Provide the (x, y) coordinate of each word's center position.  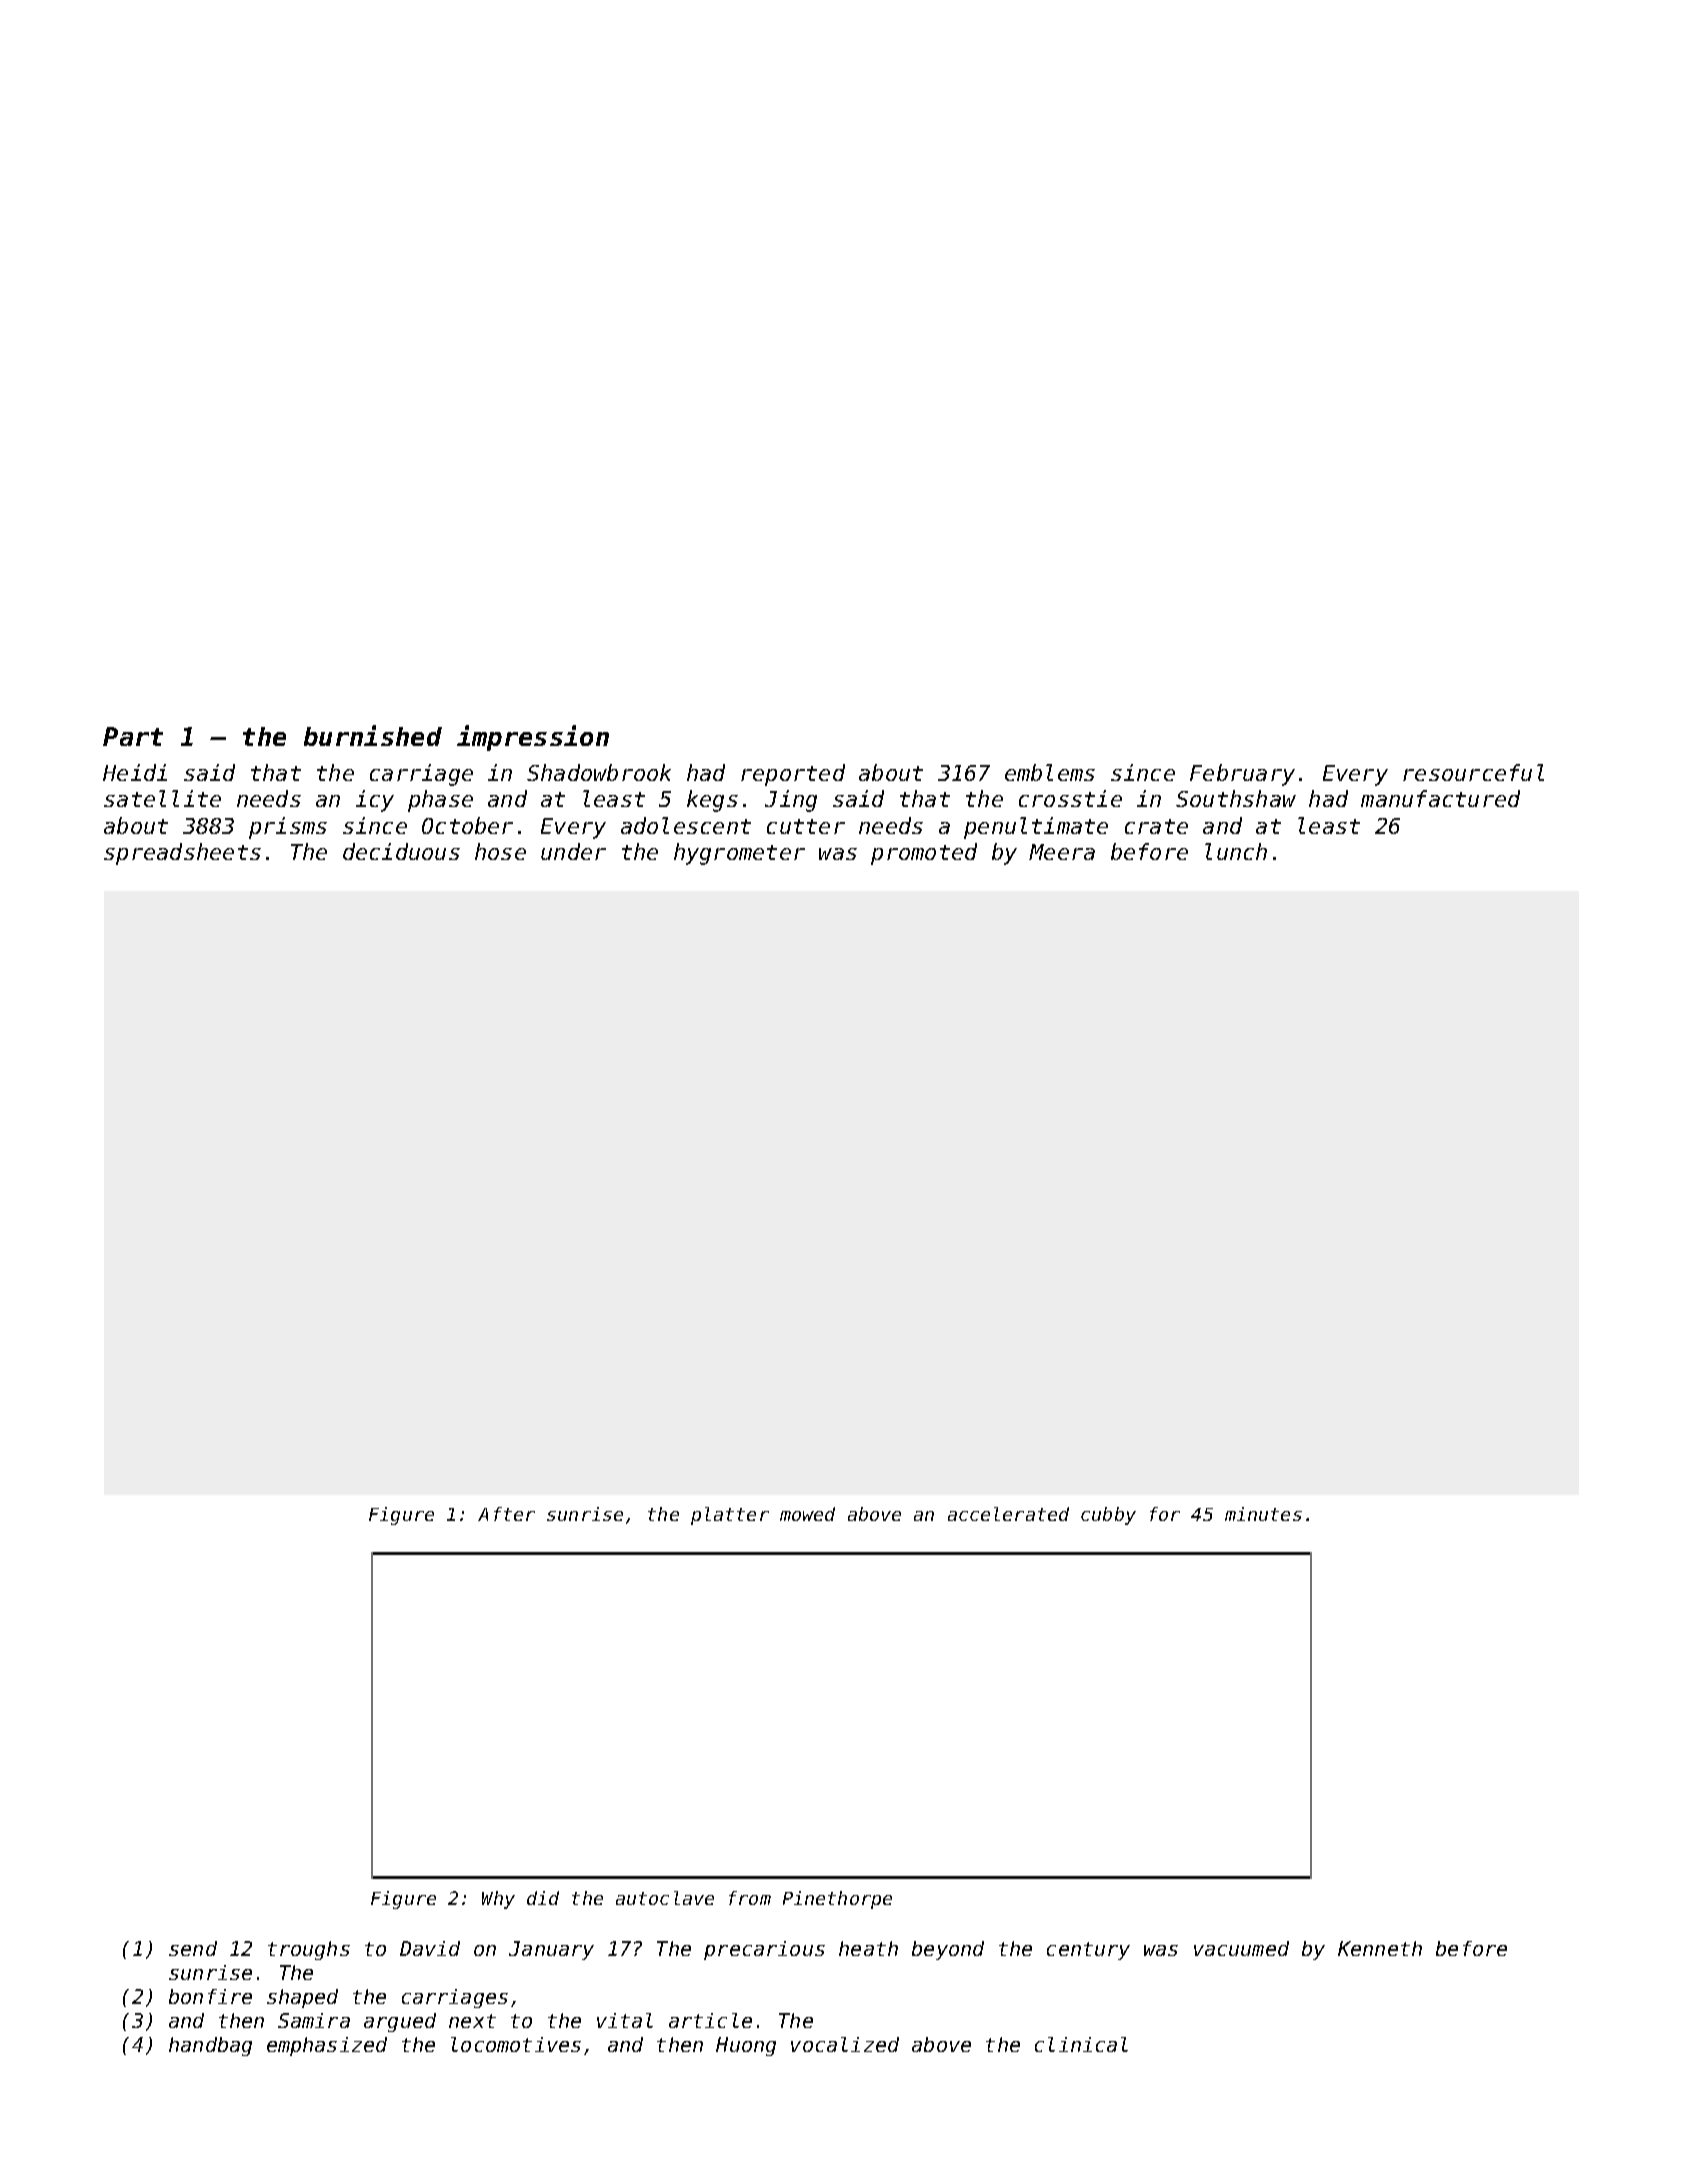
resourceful (1473, 772)
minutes (1263, 1514)
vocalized (845, 2044)
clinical (1081, 2044)
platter (730, 1516)
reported (793, 775)
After (506, 1514)
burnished (373, 735)
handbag (210, 2046)
